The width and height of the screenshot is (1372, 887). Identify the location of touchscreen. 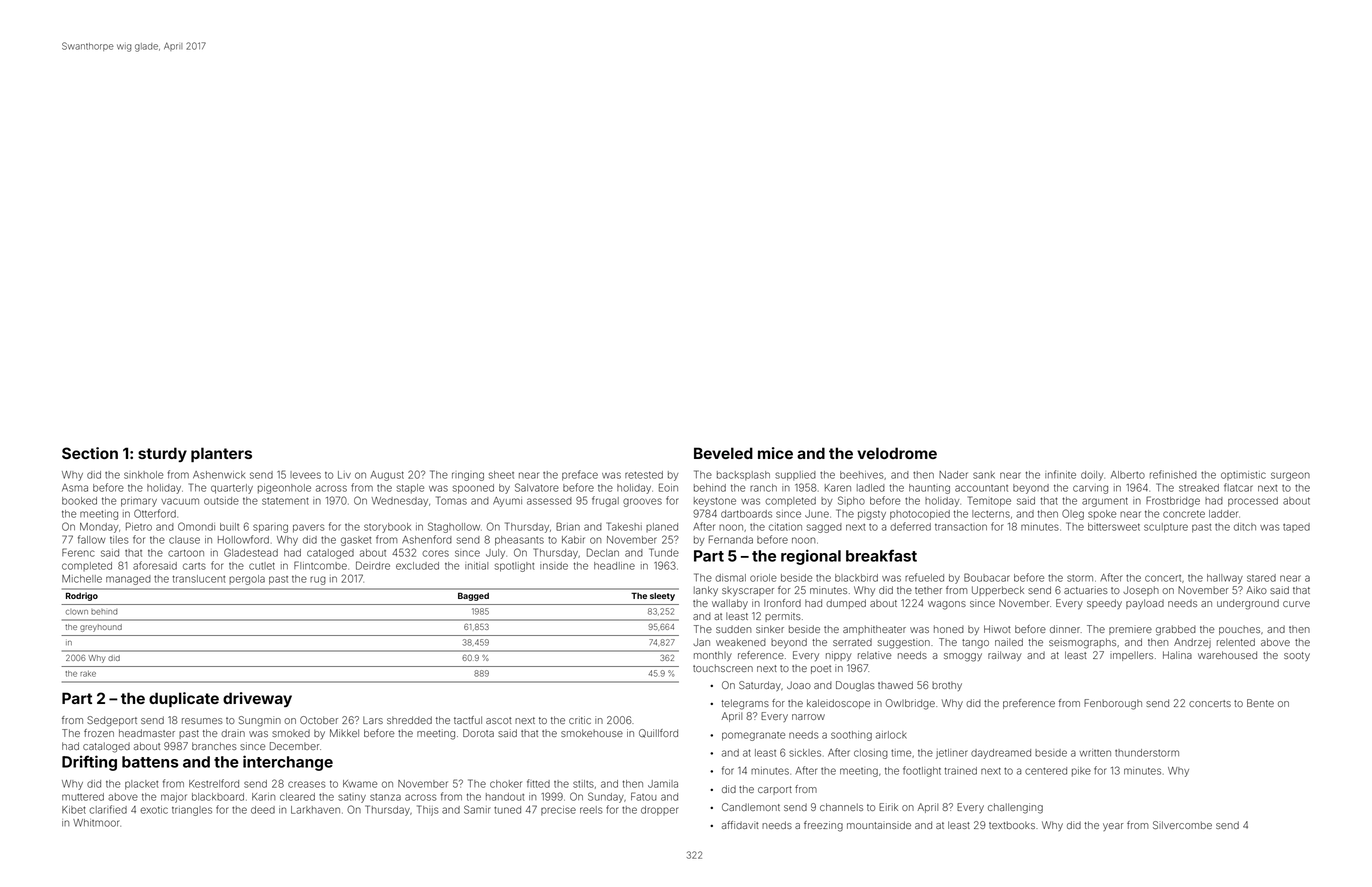
(723, 668).
